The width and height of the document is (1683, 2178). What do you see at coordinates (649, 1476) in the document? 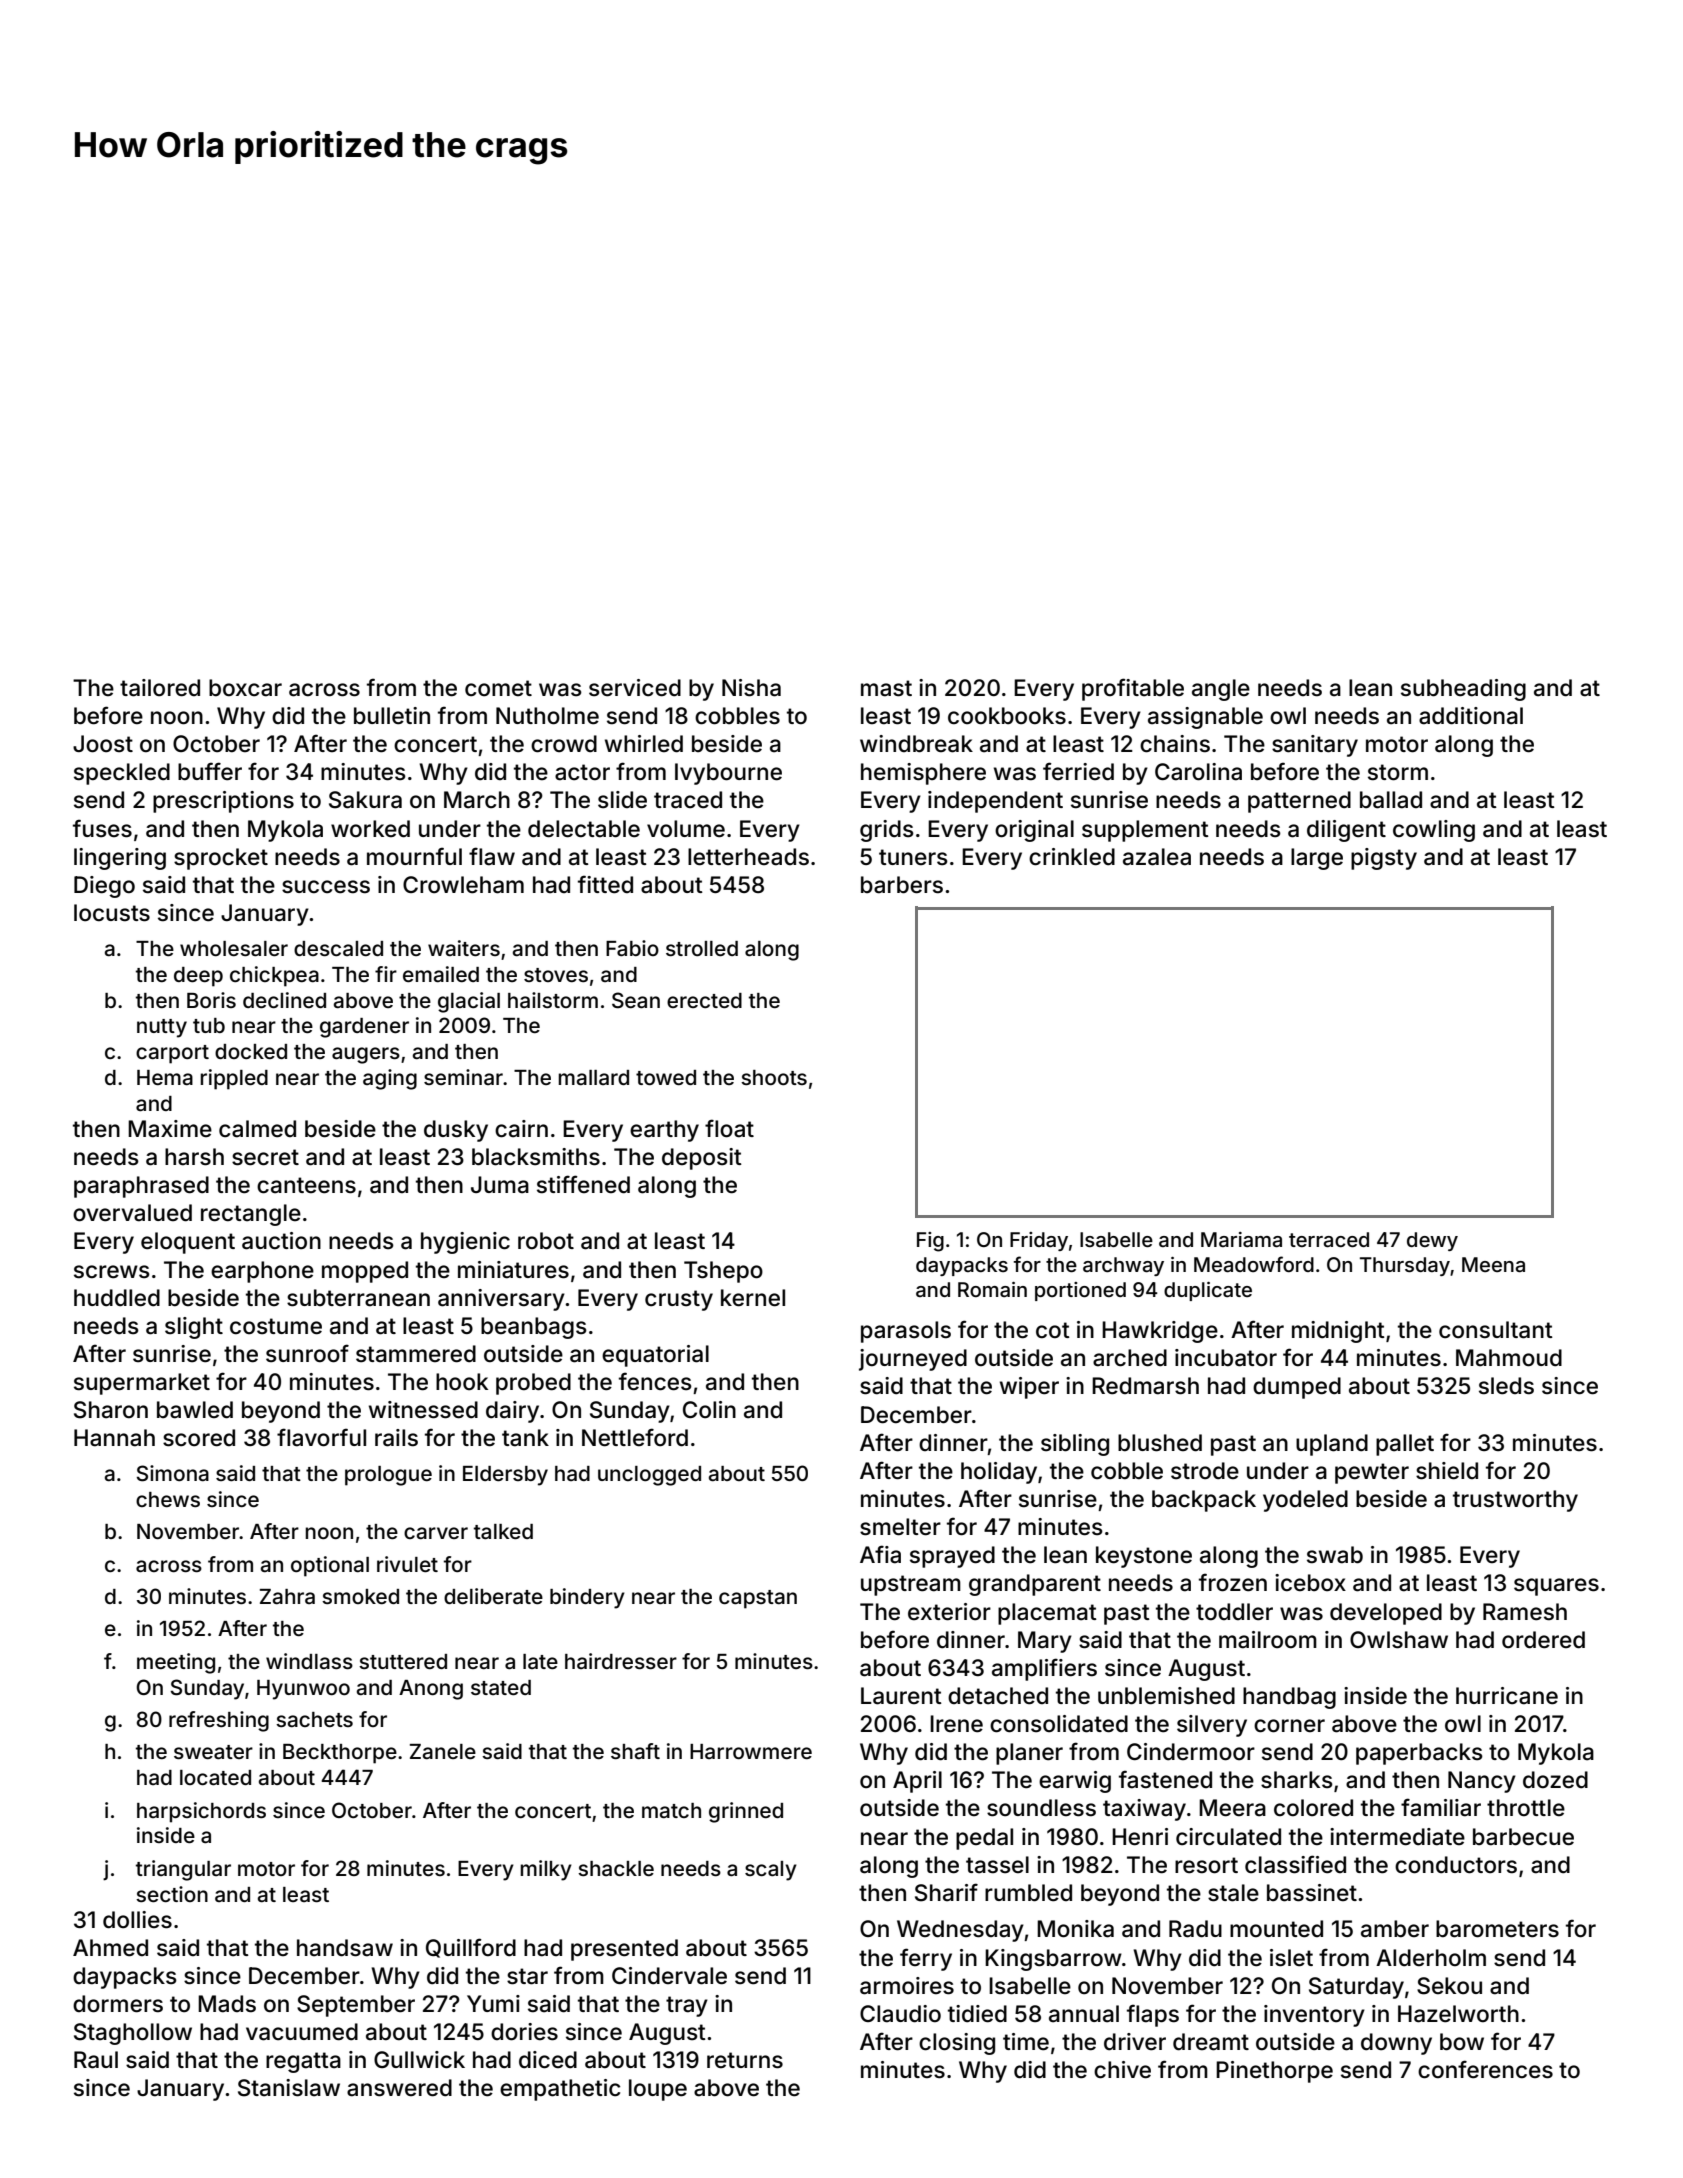
I see `unclogged` at bounding box center [649, 1476].
